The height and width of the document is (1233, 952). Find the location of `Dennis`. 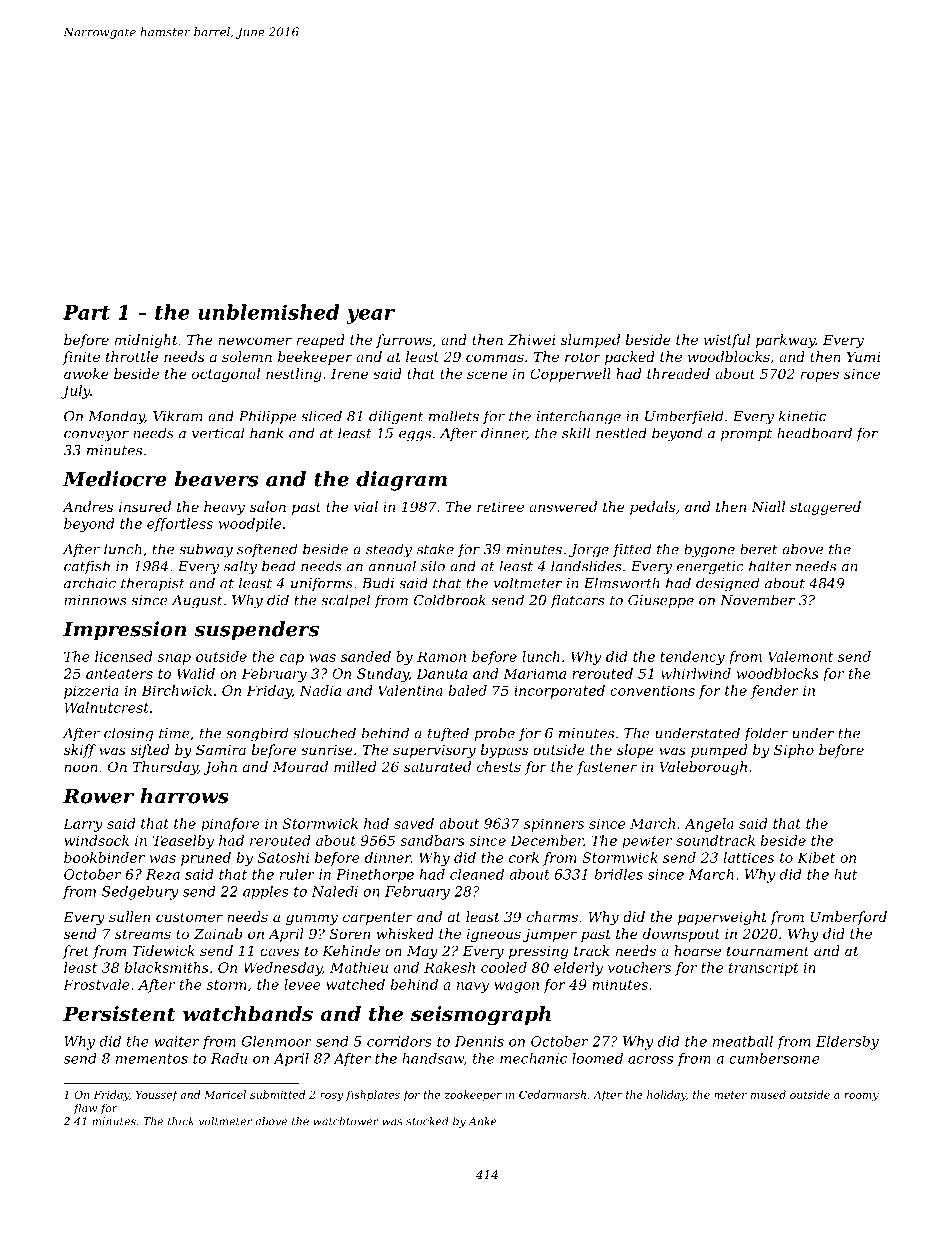

Dennis is located at coordinates (479, 1041).
